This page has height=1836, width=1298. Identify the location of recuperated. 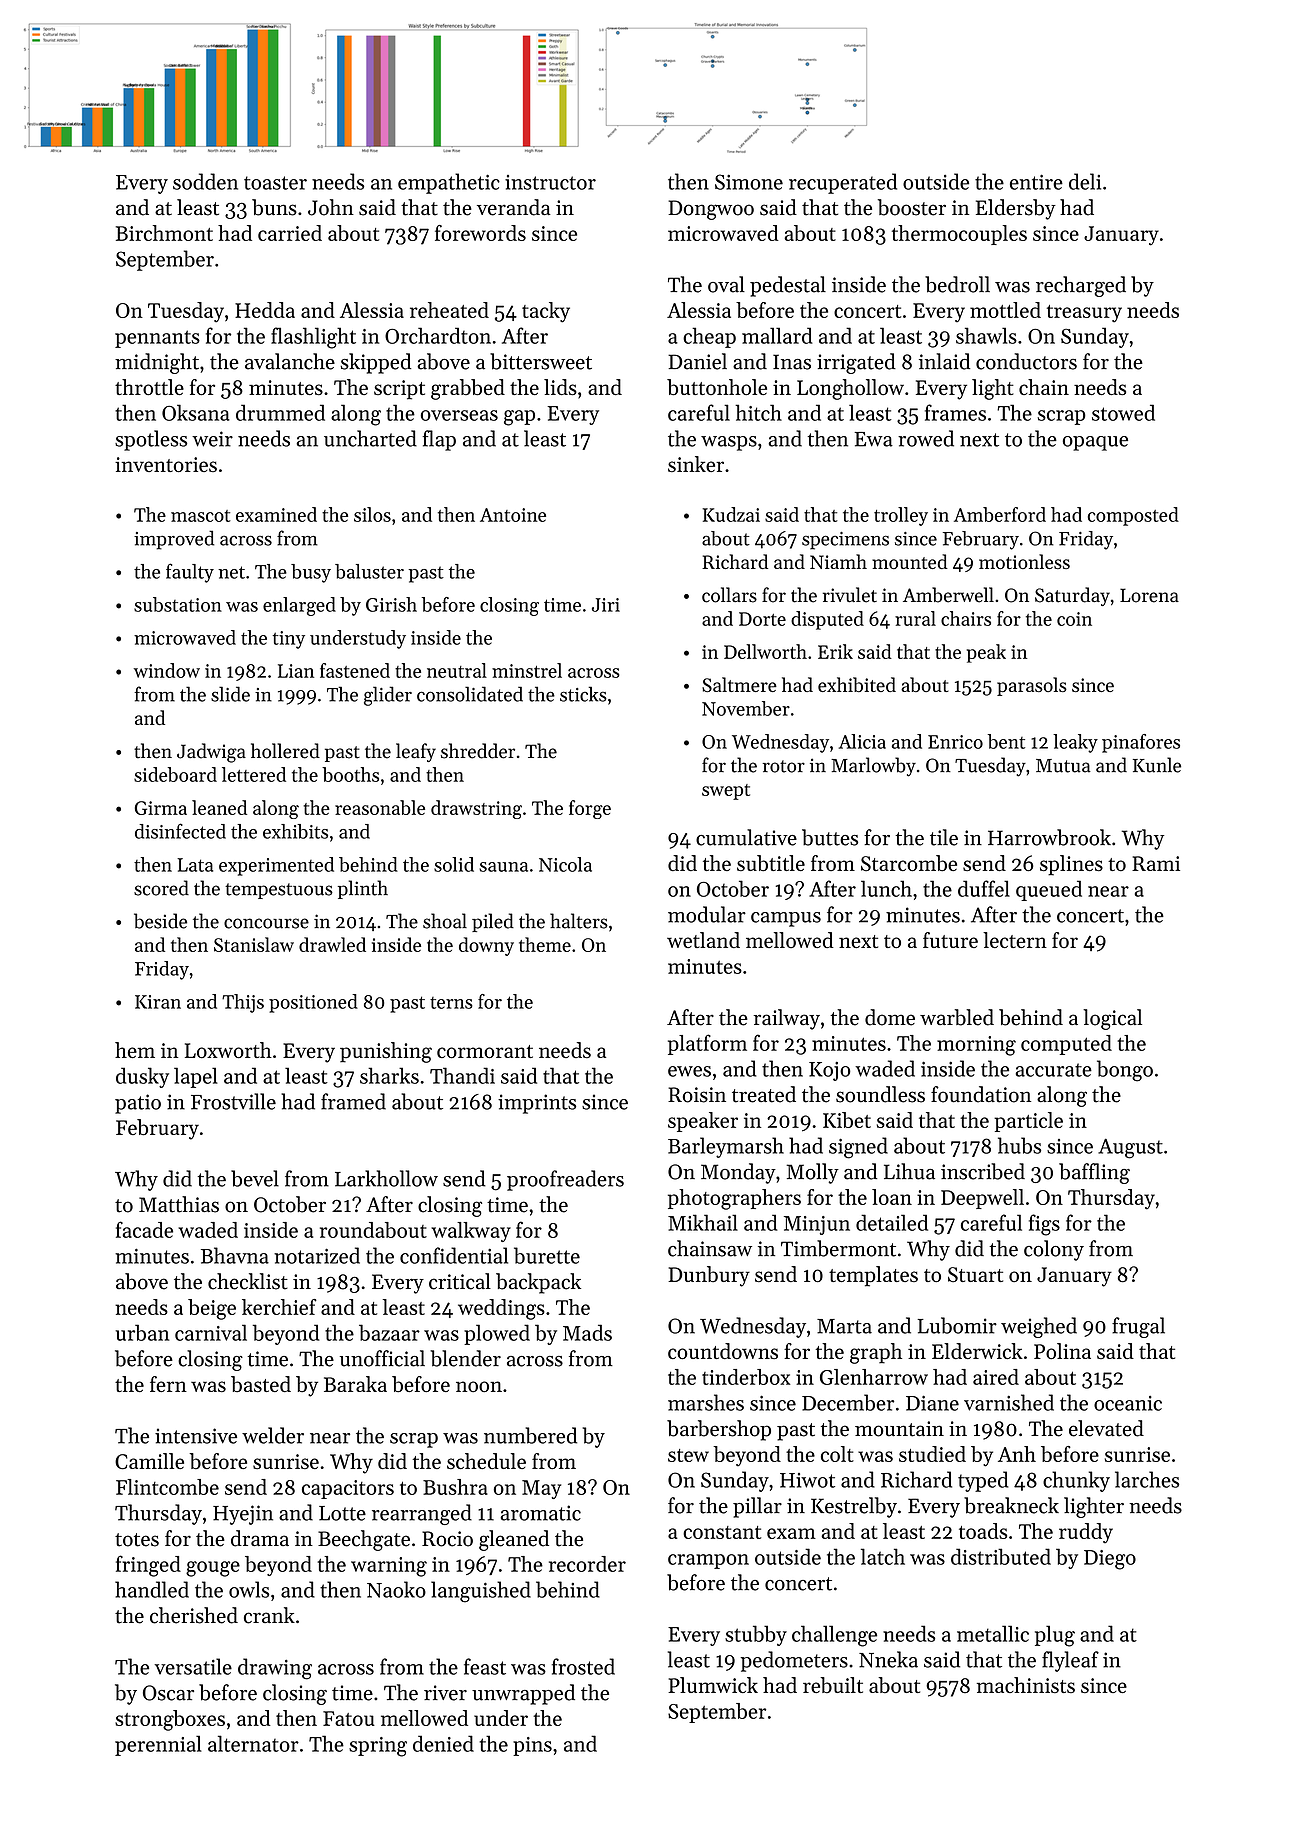
(843, 183).
